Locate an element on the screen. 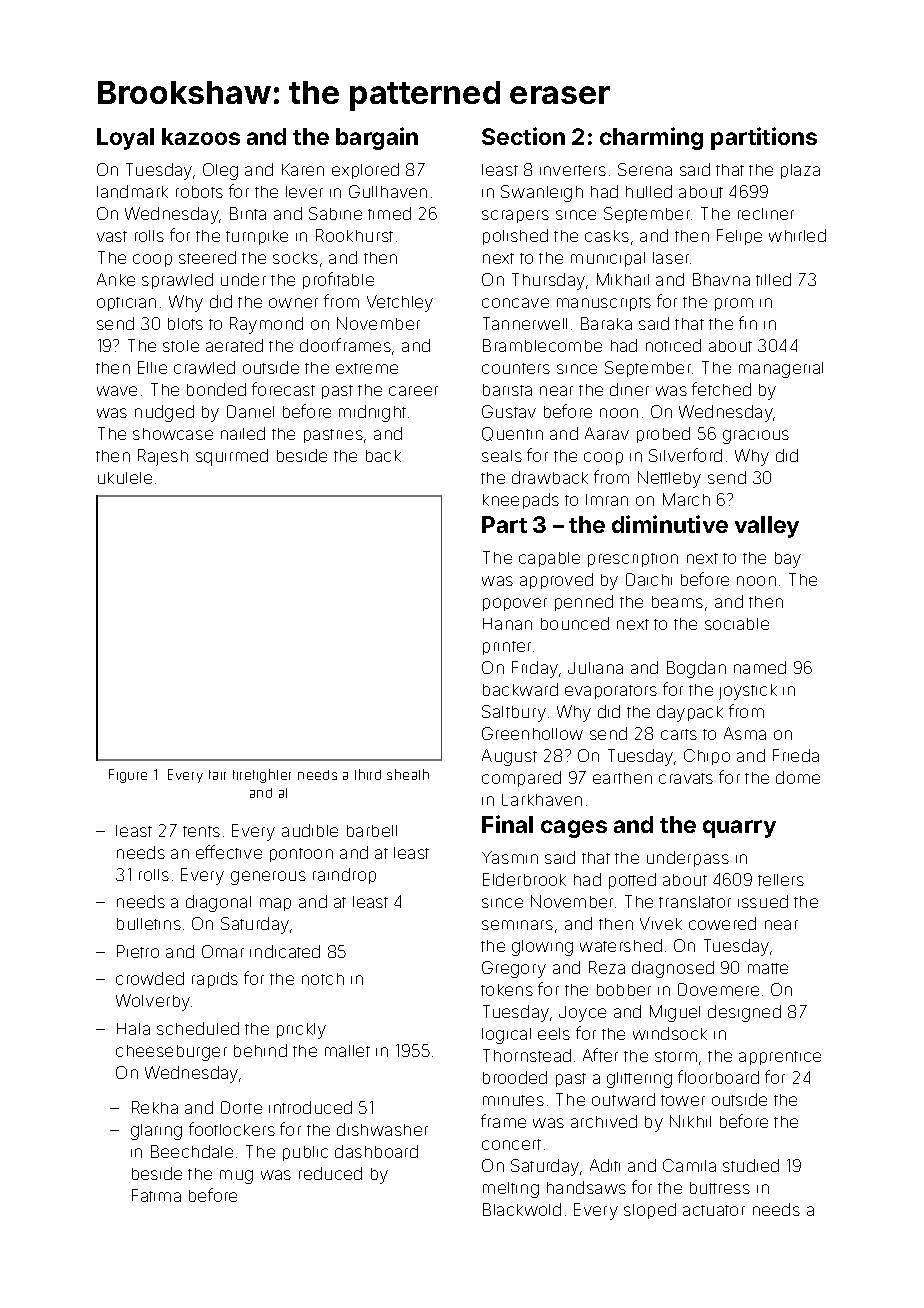 This screenshot has width=924, height=1308. concert is located at coordinates (511, 1144).
